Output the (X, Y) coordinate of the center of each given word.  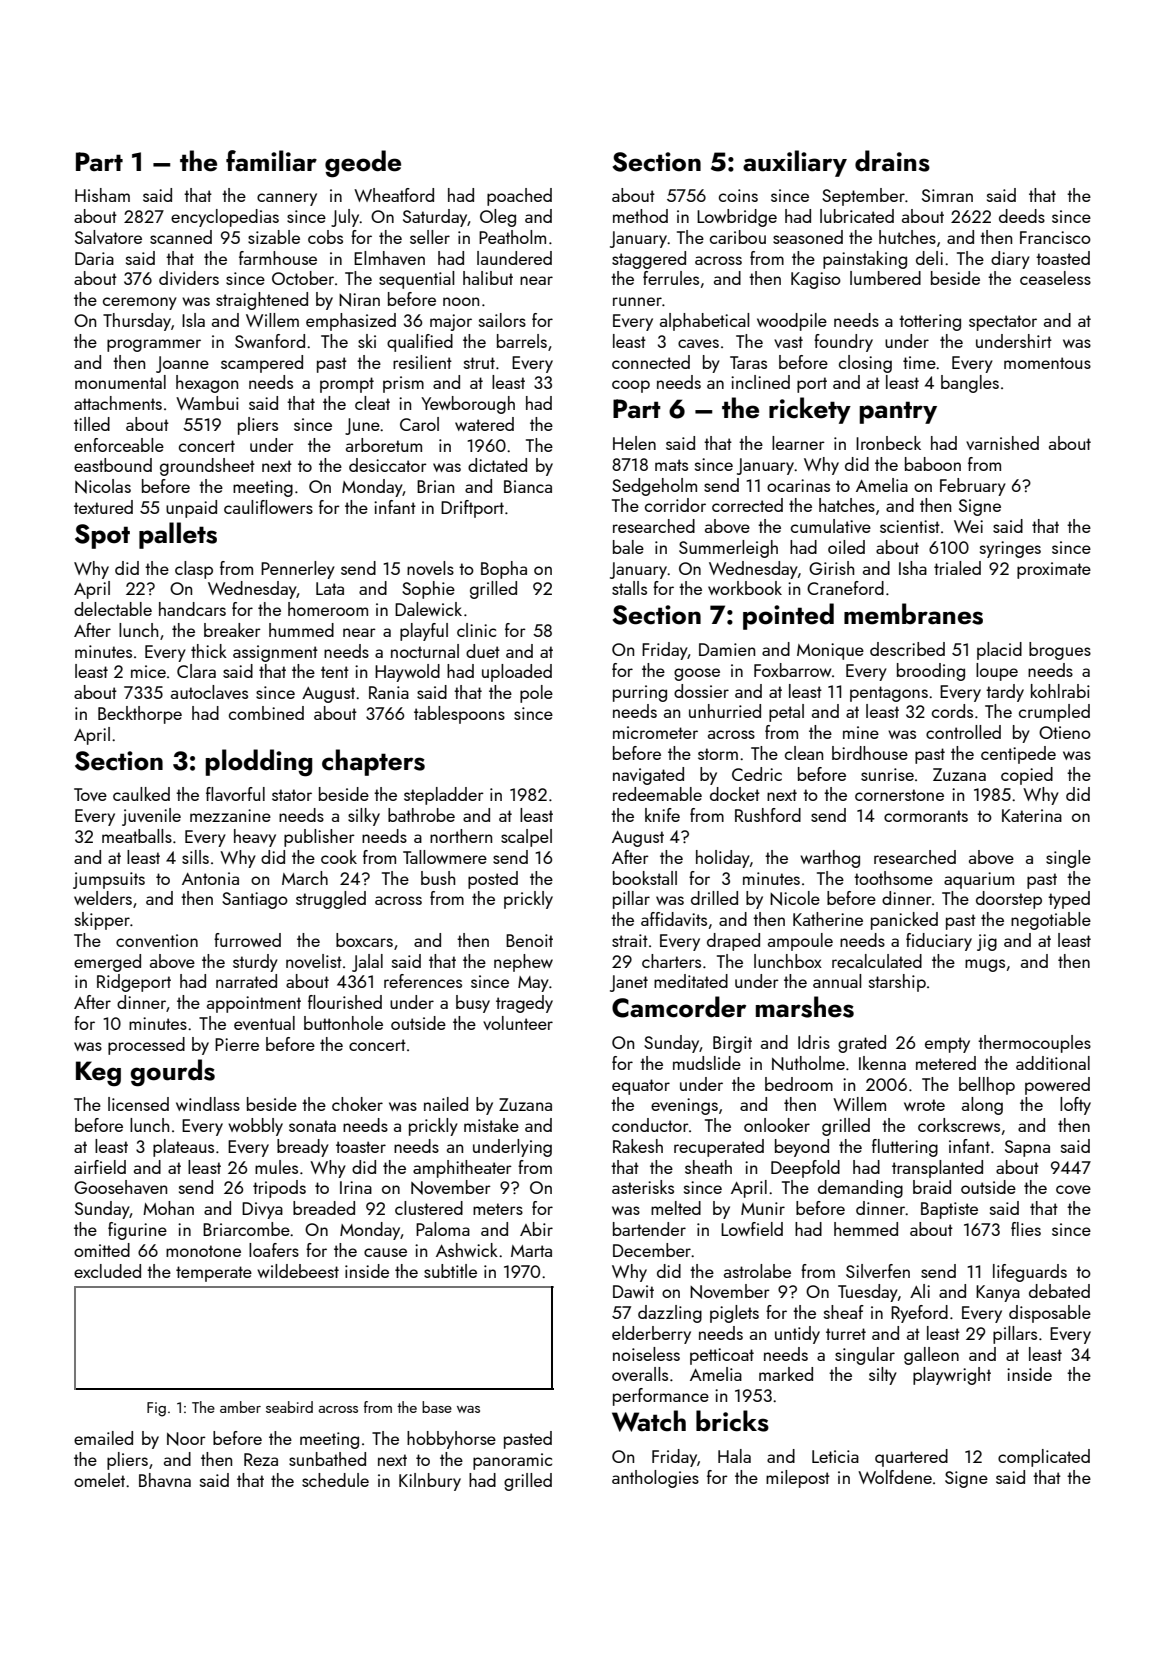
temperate (214, 1274)
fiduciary (939, 942)
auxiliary (795, 163)
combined (266, 713)
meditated (691, 981)
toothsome (893, 878)
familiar (271, 160)
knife (662, 815)
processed (146, 1046)
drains (892, 161)
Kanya (998, 1293)
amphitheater (462, 1169)
